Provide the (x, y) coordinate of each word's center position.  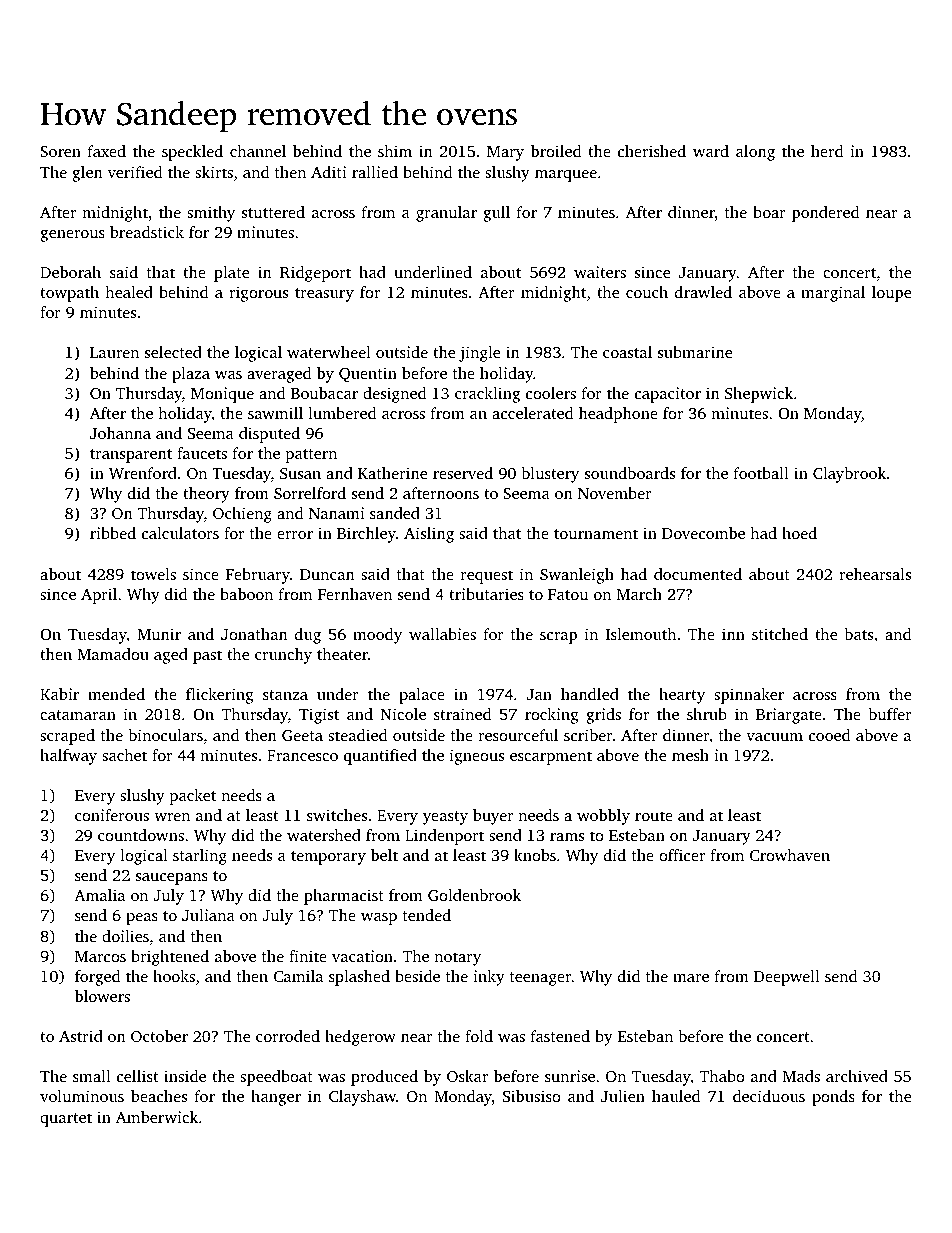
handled (590, 694)
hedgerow (360, 1038)
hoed (799, 533)
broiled (556, 151)
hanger (276, 1098)
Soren (60, 151)
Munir (159, 634)
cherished (652, 151)
